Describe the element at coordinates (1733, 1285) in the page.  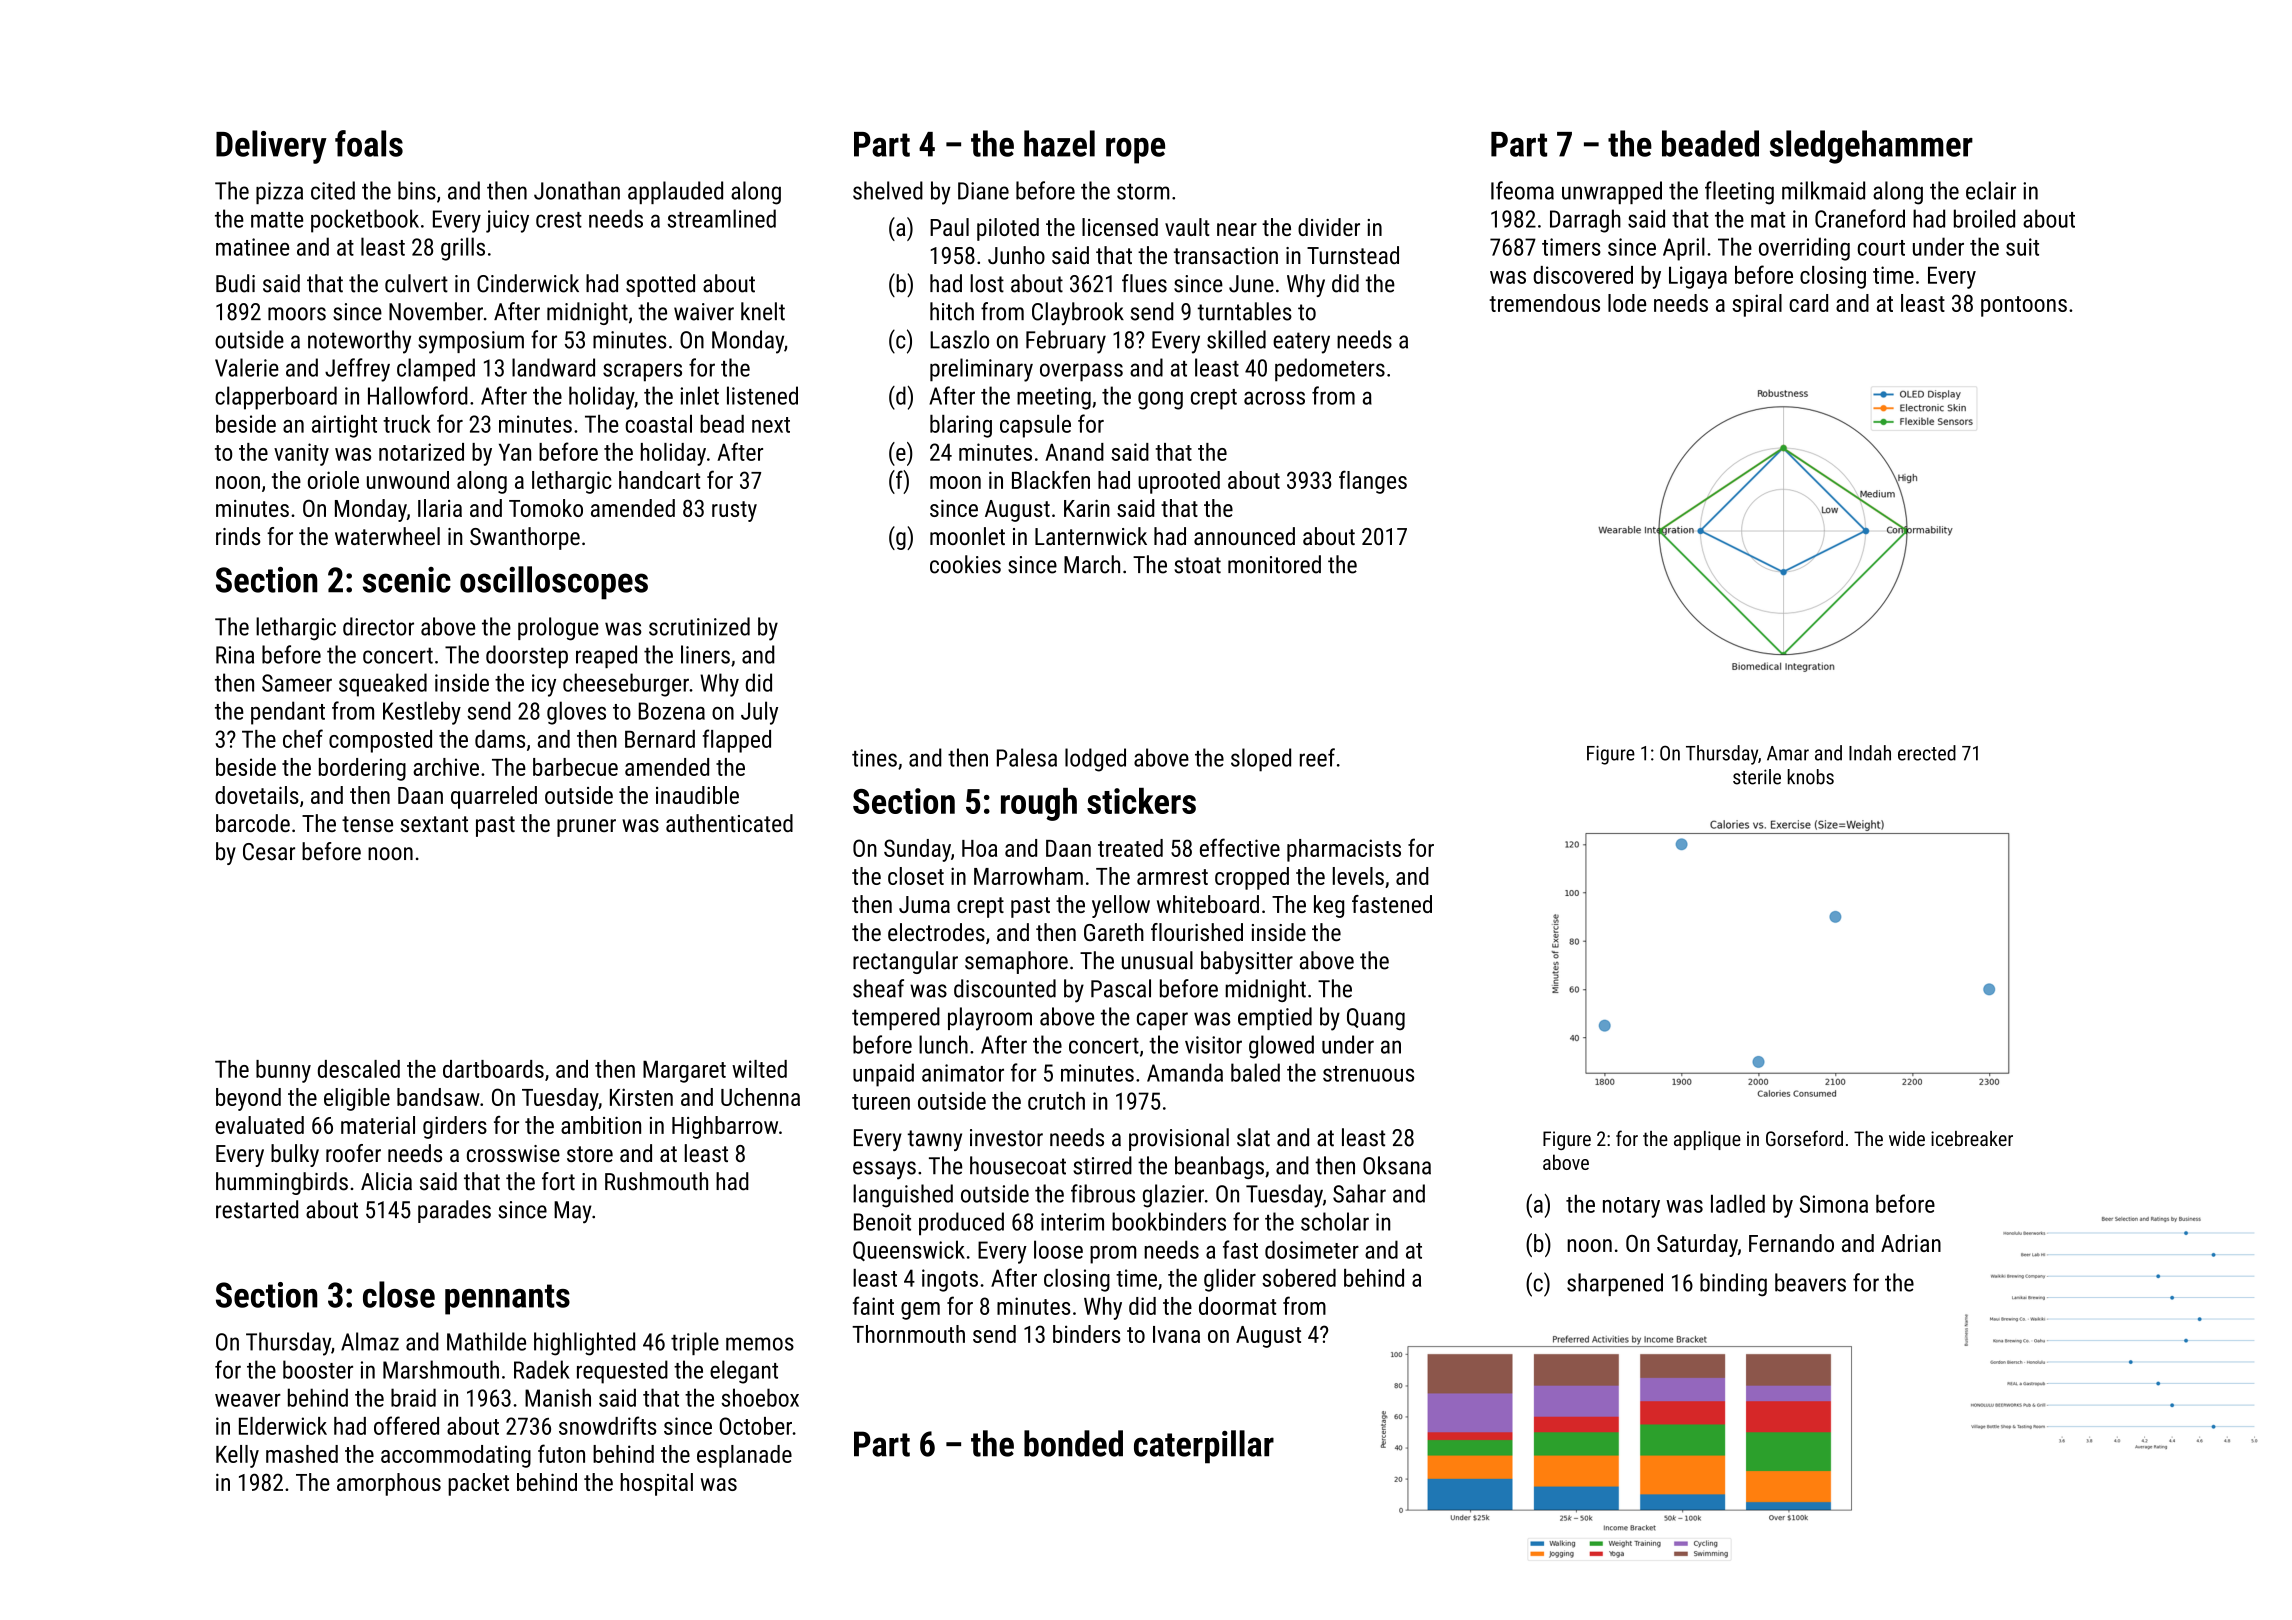
I see `binding` at that location.
